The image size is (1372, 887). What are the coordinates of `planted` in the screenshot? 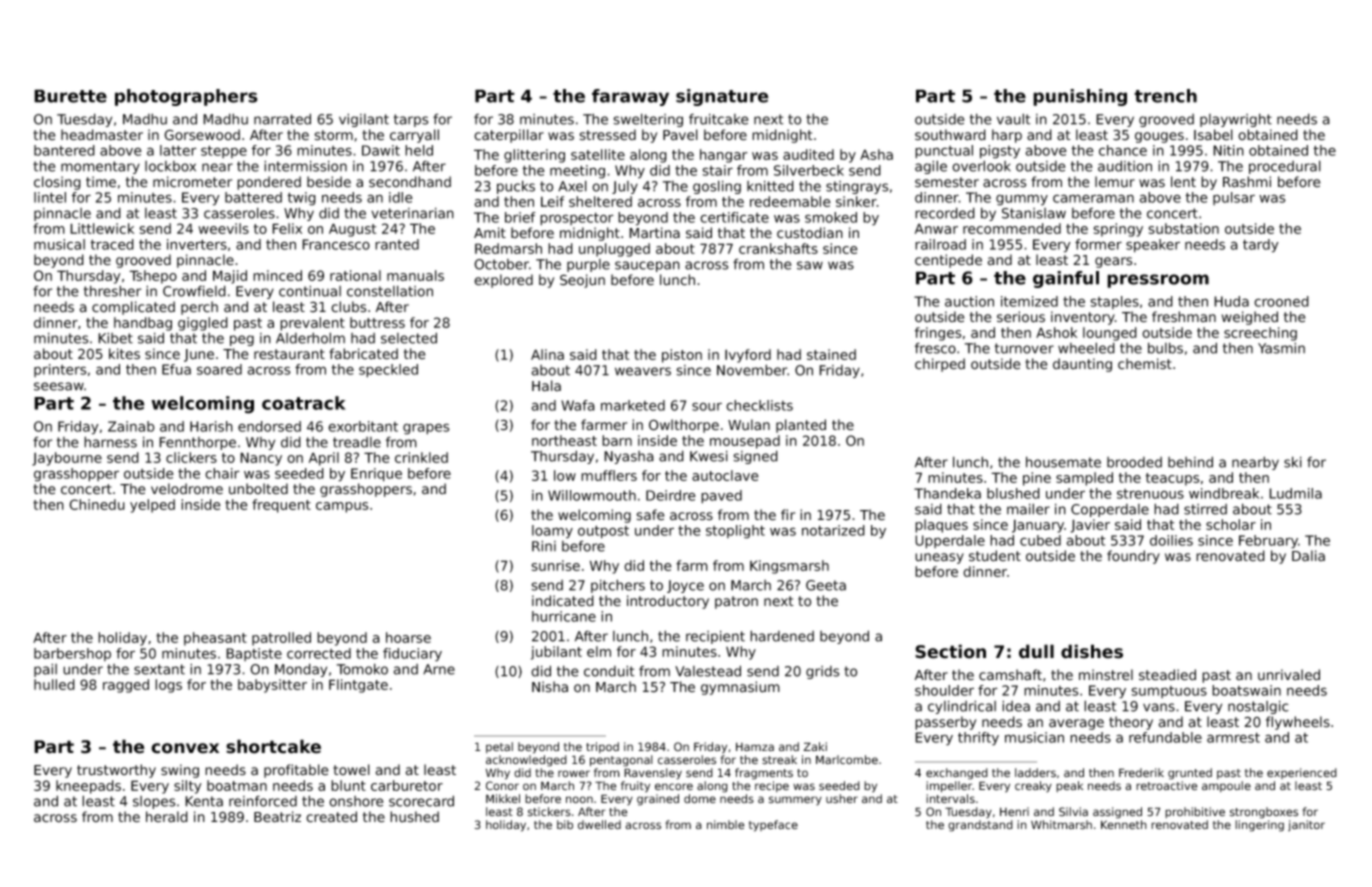 It's located at (801, 426).
